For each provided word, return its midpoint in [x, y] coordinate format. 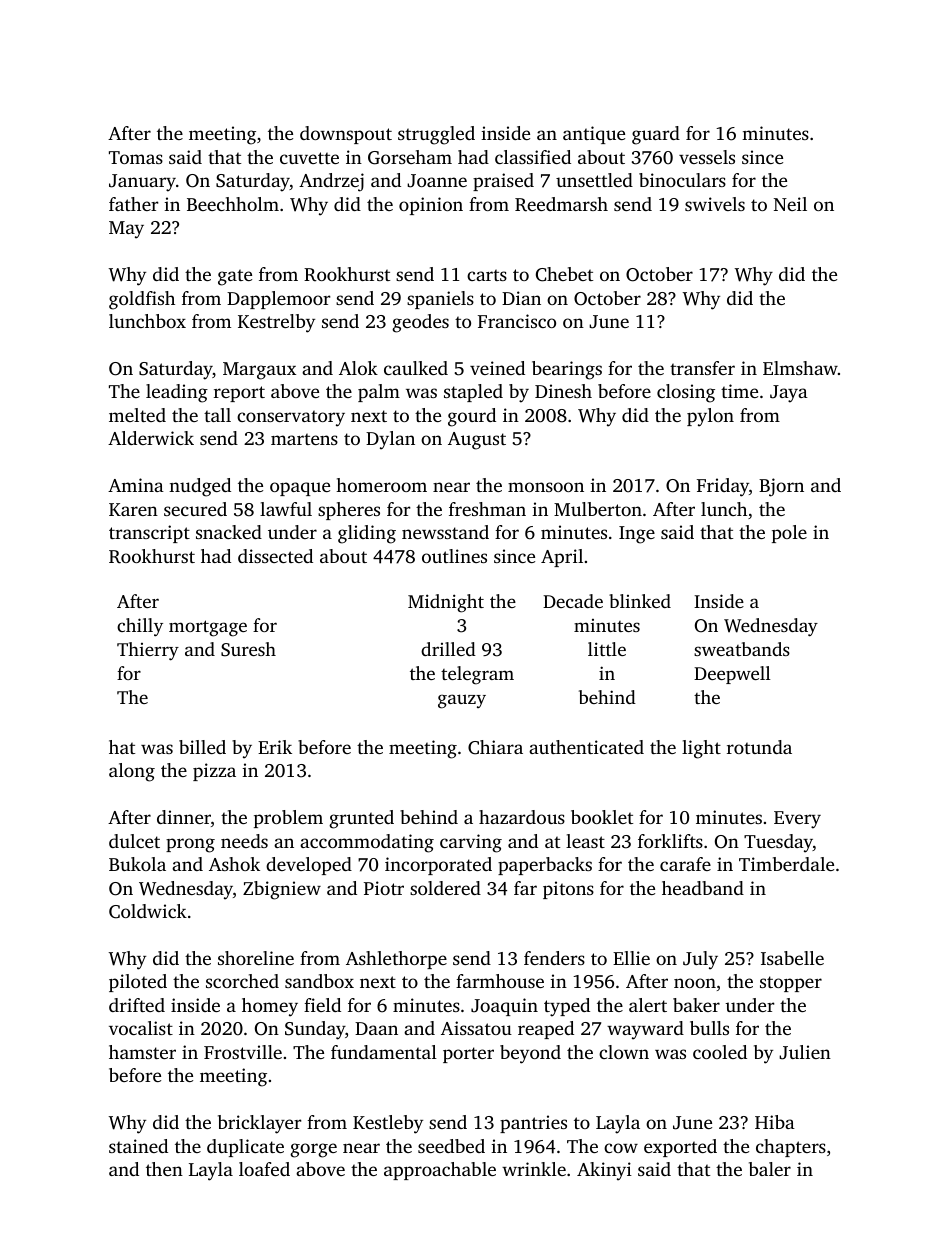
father [134, 204]
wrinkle [534, 1169]
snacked [229, 532]
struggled [436, 135]
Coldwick [148, 911]
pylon [710, 417]
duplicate [245, 1148]
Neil [790, 204]
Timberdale [786, 864]
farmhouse [500, 981]
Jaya [789, 394]
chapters [791, 1148]
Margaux [259, 371]
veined [497, 368]
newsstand [445, 532]
